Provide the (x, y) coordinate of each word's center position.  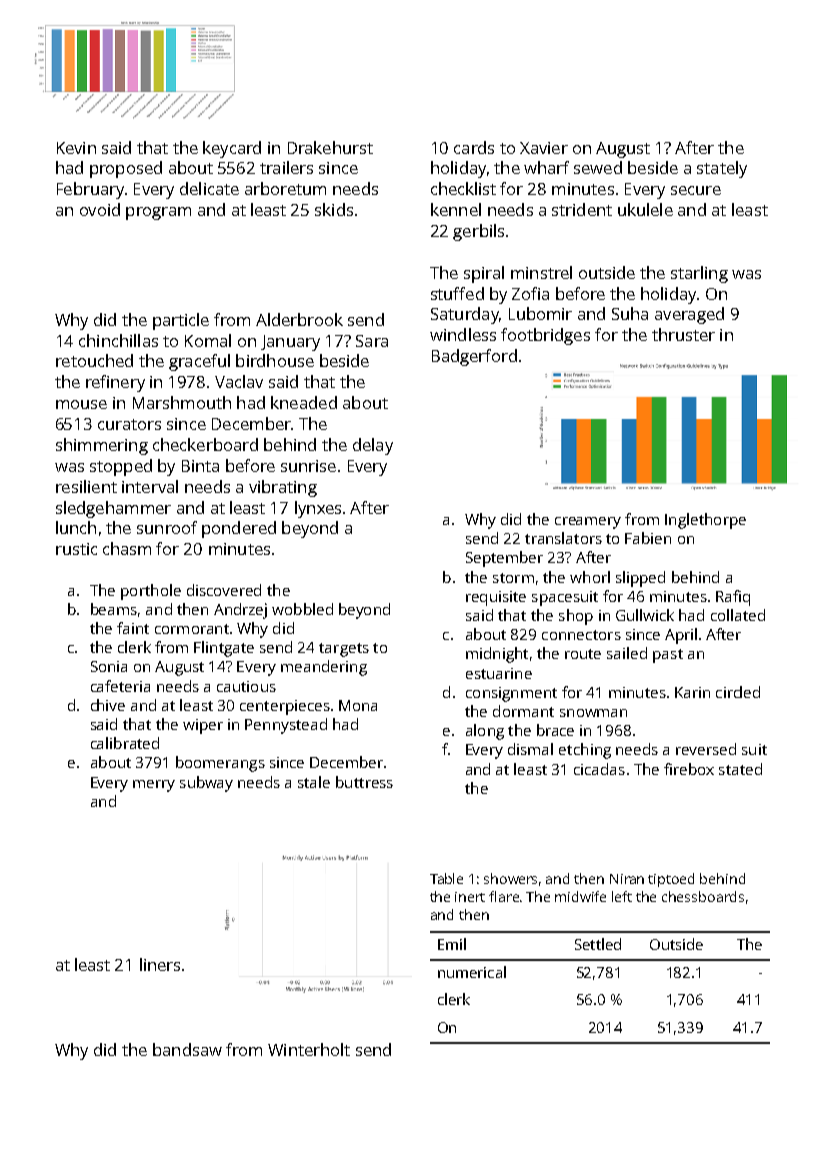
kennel (456, 209)
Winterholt (309, 1049)
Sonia (109, 666)
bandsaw (187, 1049)
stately (722, 169)
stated (740, 769)
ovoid (100, 209)
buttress (364, 782)
